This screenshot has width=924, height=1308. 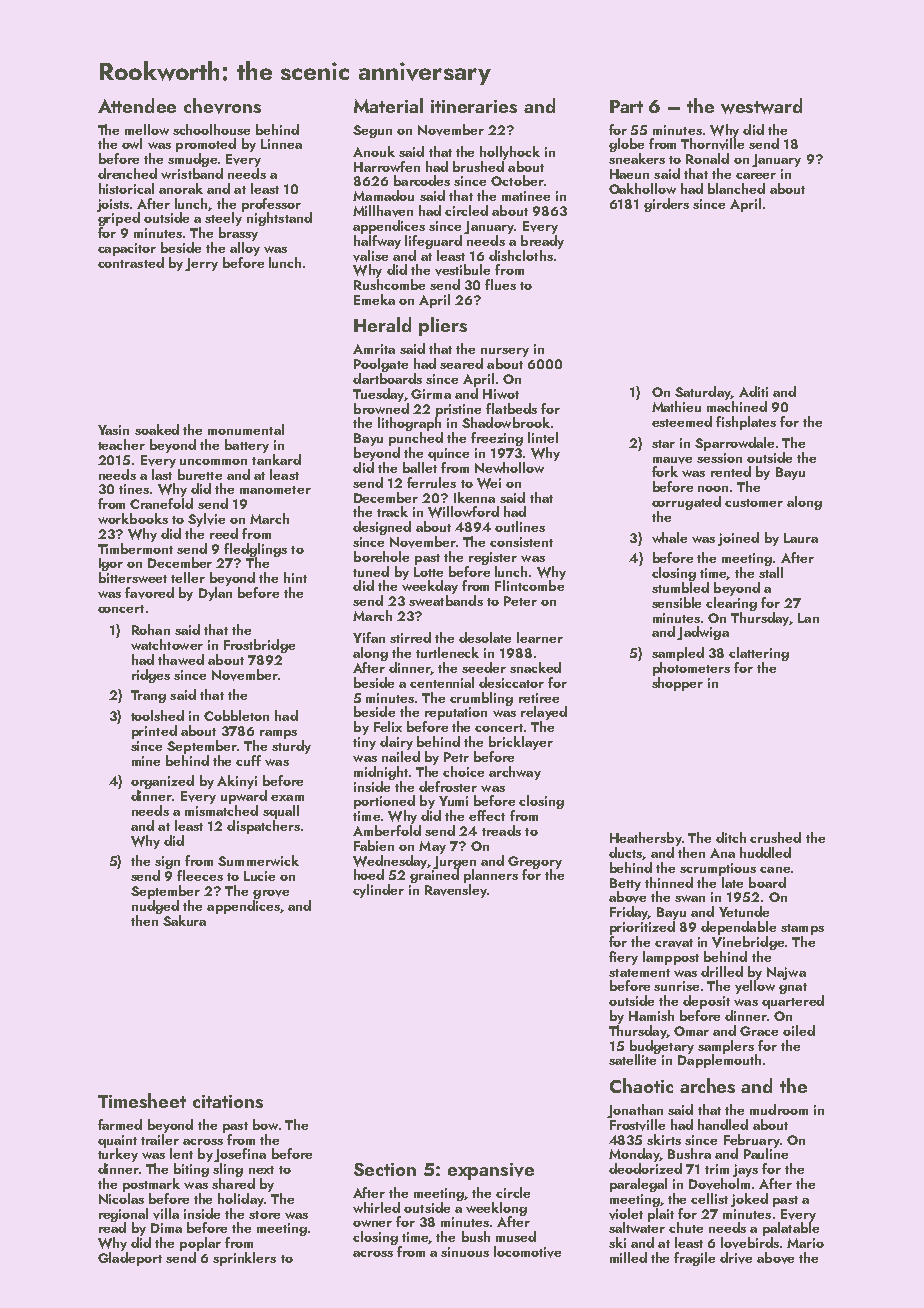 What do you see at coordinates (680, 587) in the screenshot?
I see `stumbled` at bounding box center [680, 587].
